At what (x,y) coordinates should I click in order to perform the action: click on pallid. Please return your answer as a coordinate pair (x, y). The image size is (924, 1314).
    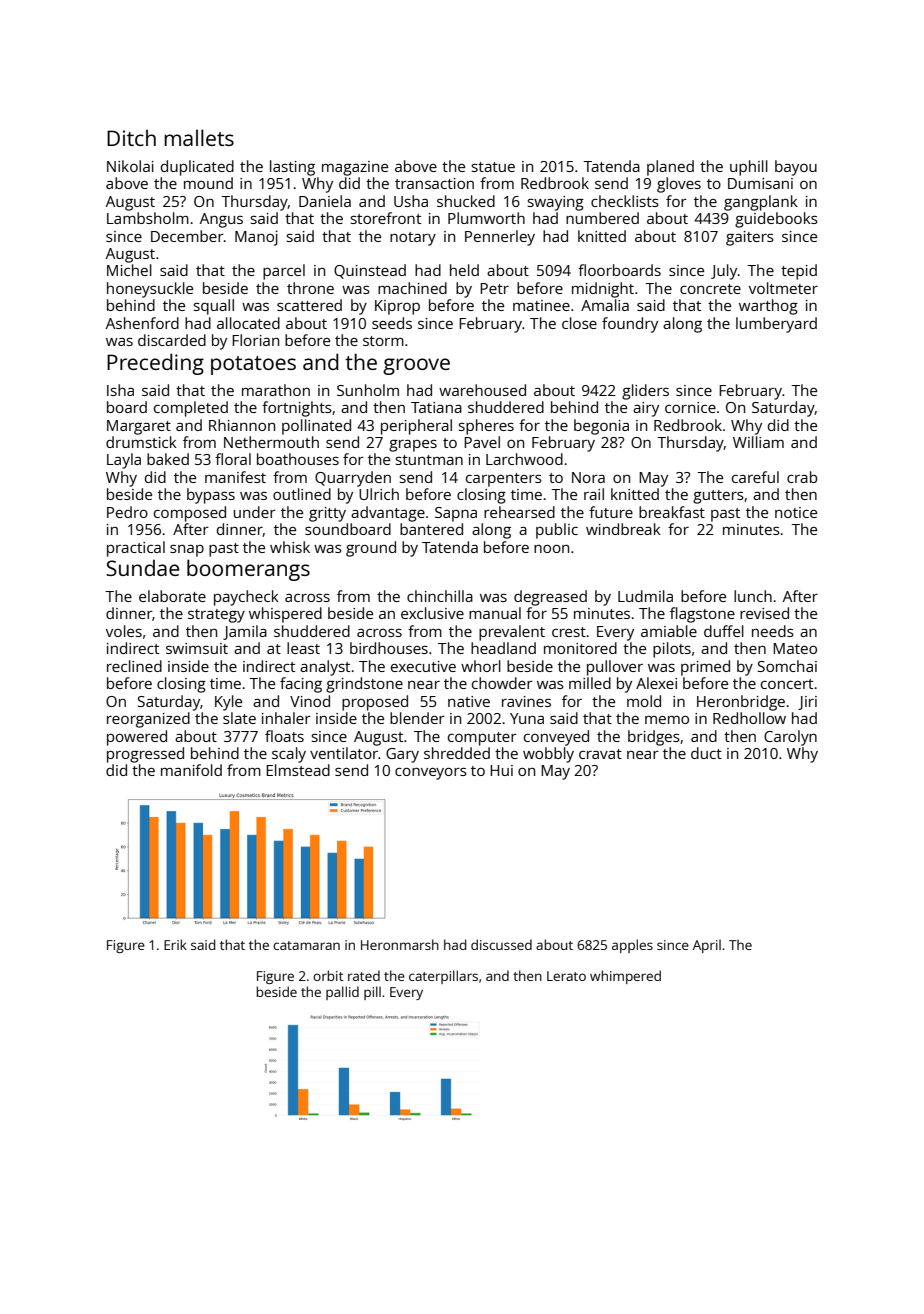
    Looking at the image, I should click on (342, 993).
